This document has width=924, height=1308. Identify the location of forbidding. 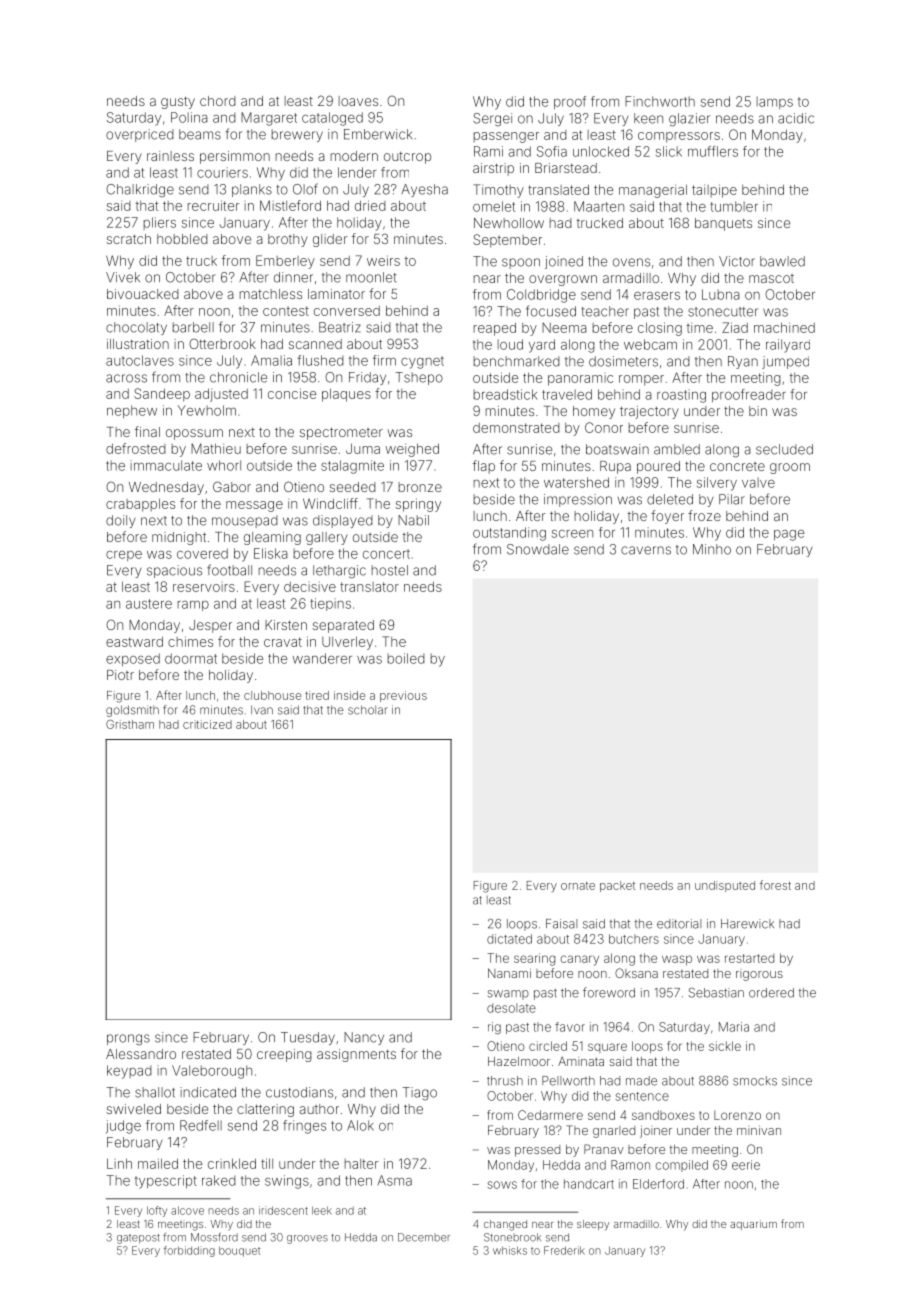
(189, 1251).
